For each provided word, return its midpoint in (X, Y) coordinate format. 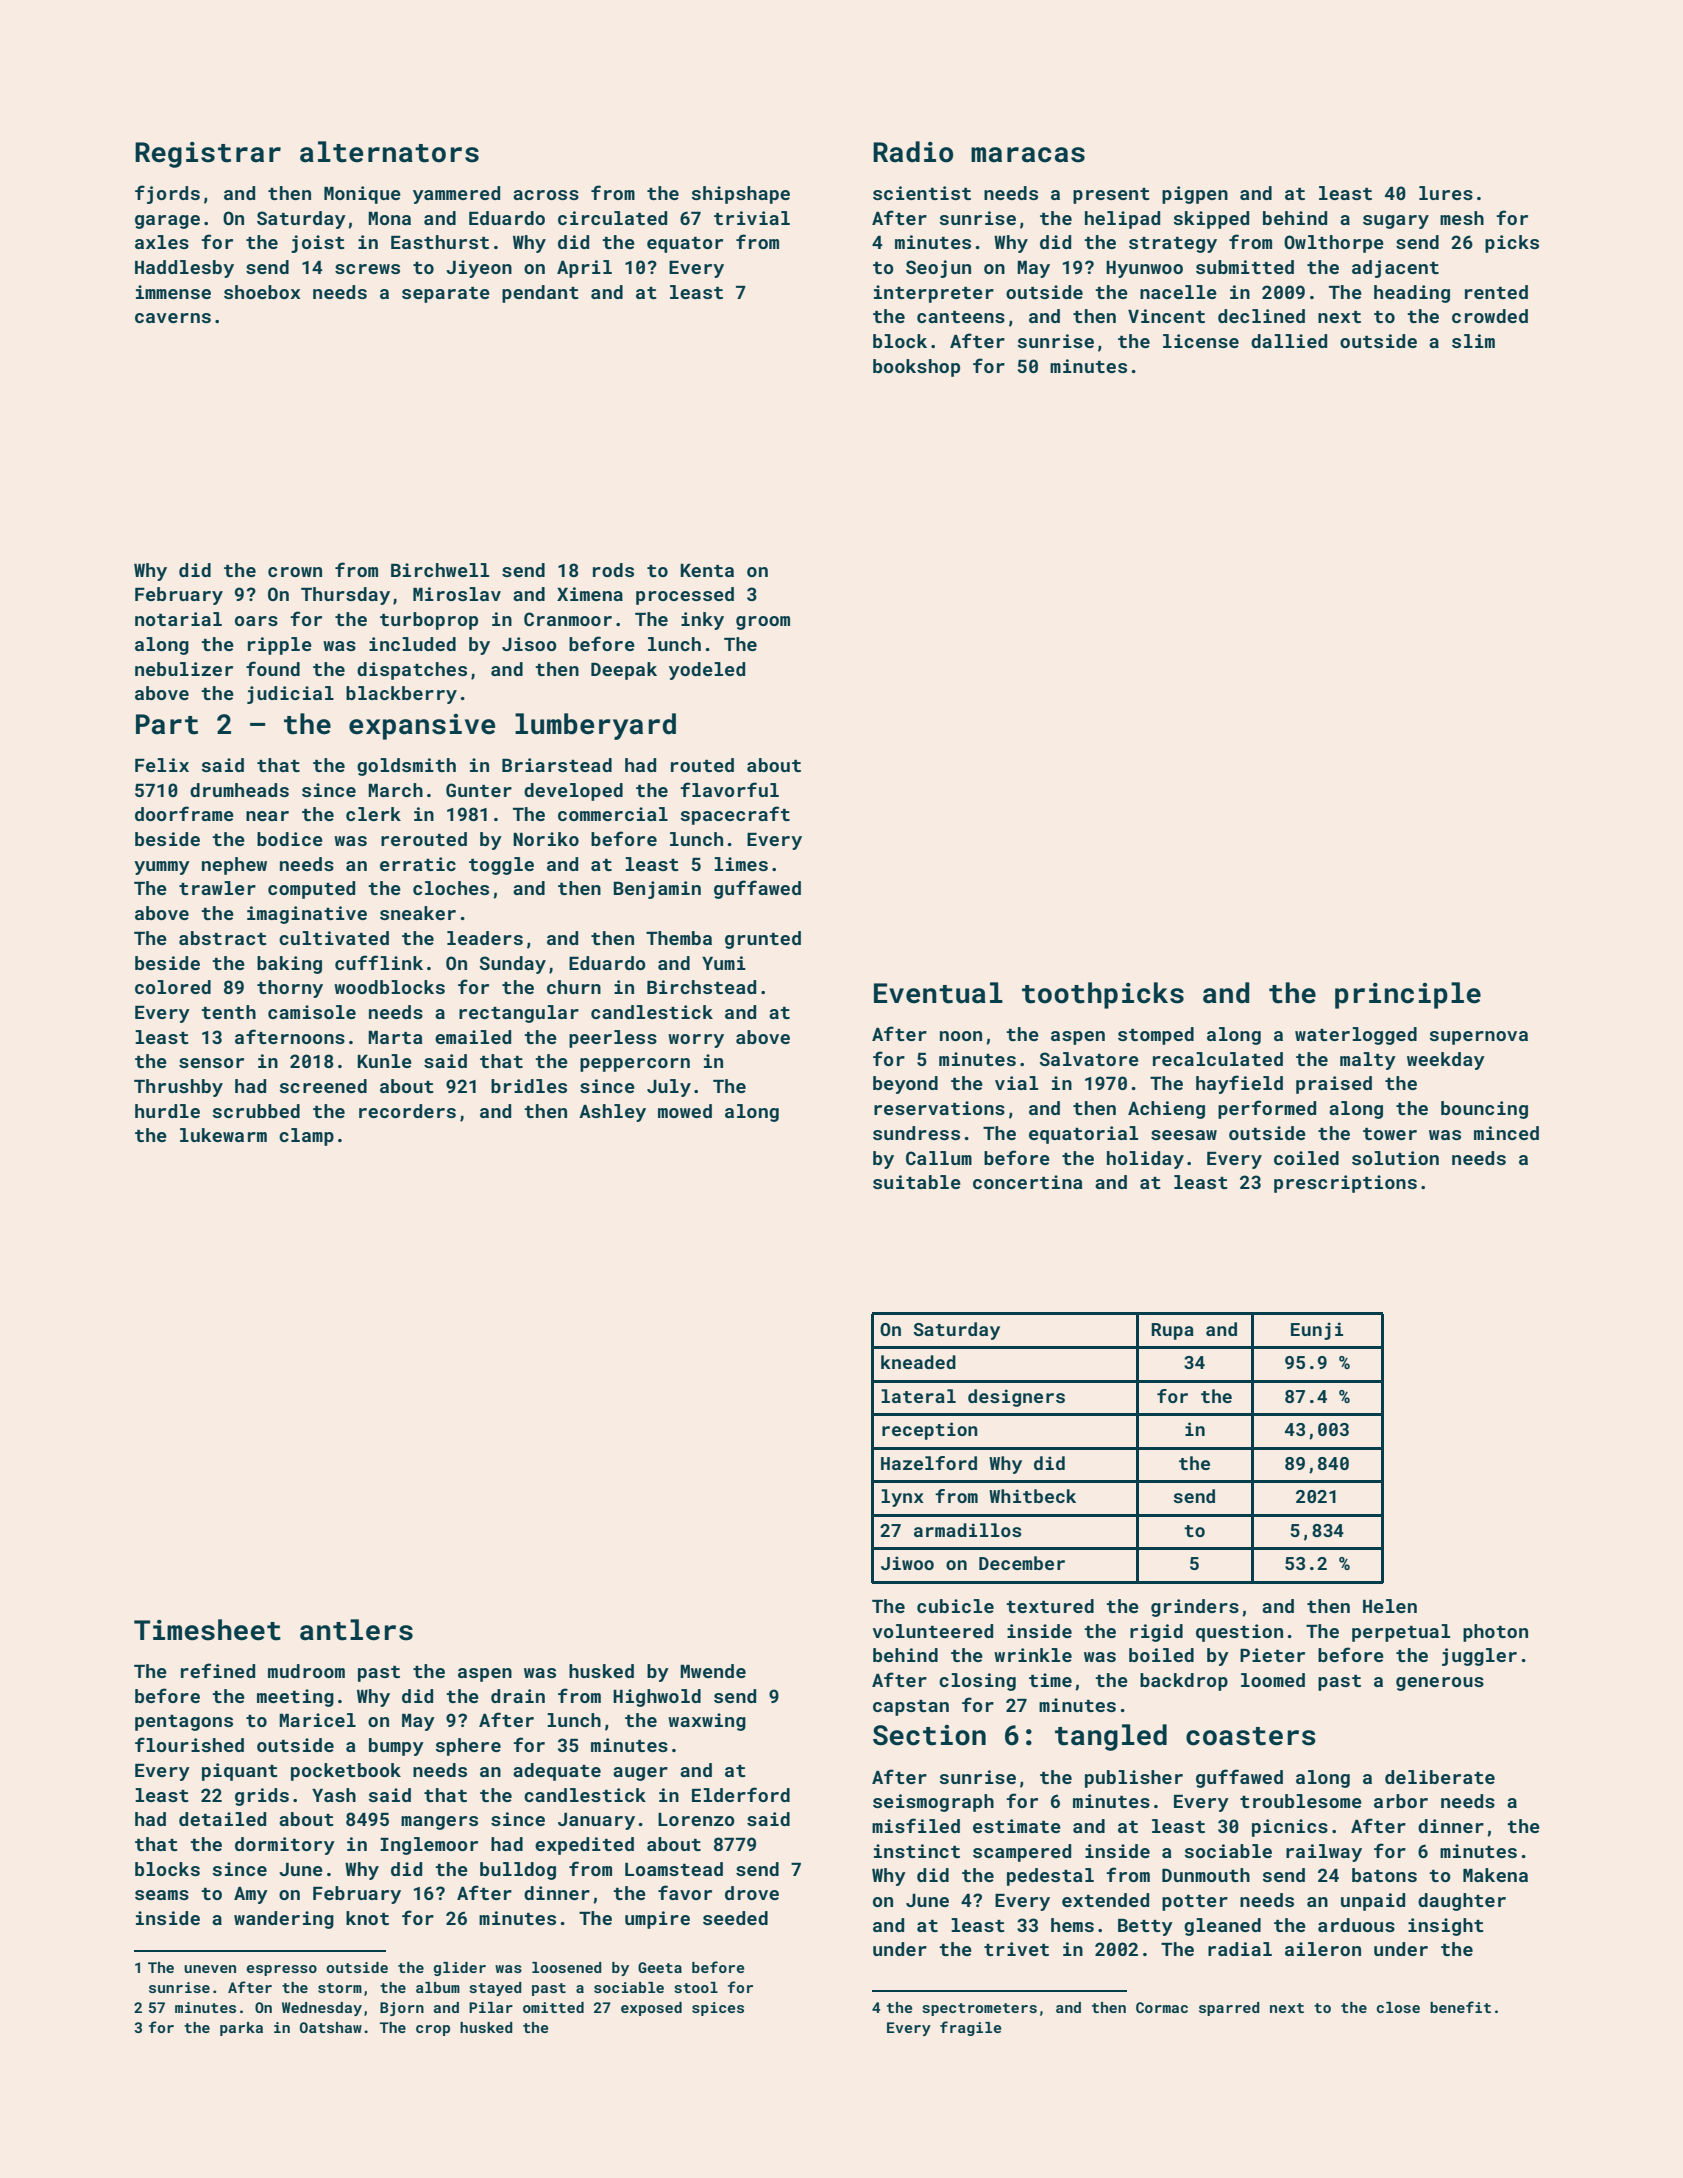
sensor (211, 1063)
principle (1408, 995)
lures (1446, 193)
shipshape (741, 195)
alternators (389, 152)
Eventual (938, 993)
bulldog (518, 1871)
